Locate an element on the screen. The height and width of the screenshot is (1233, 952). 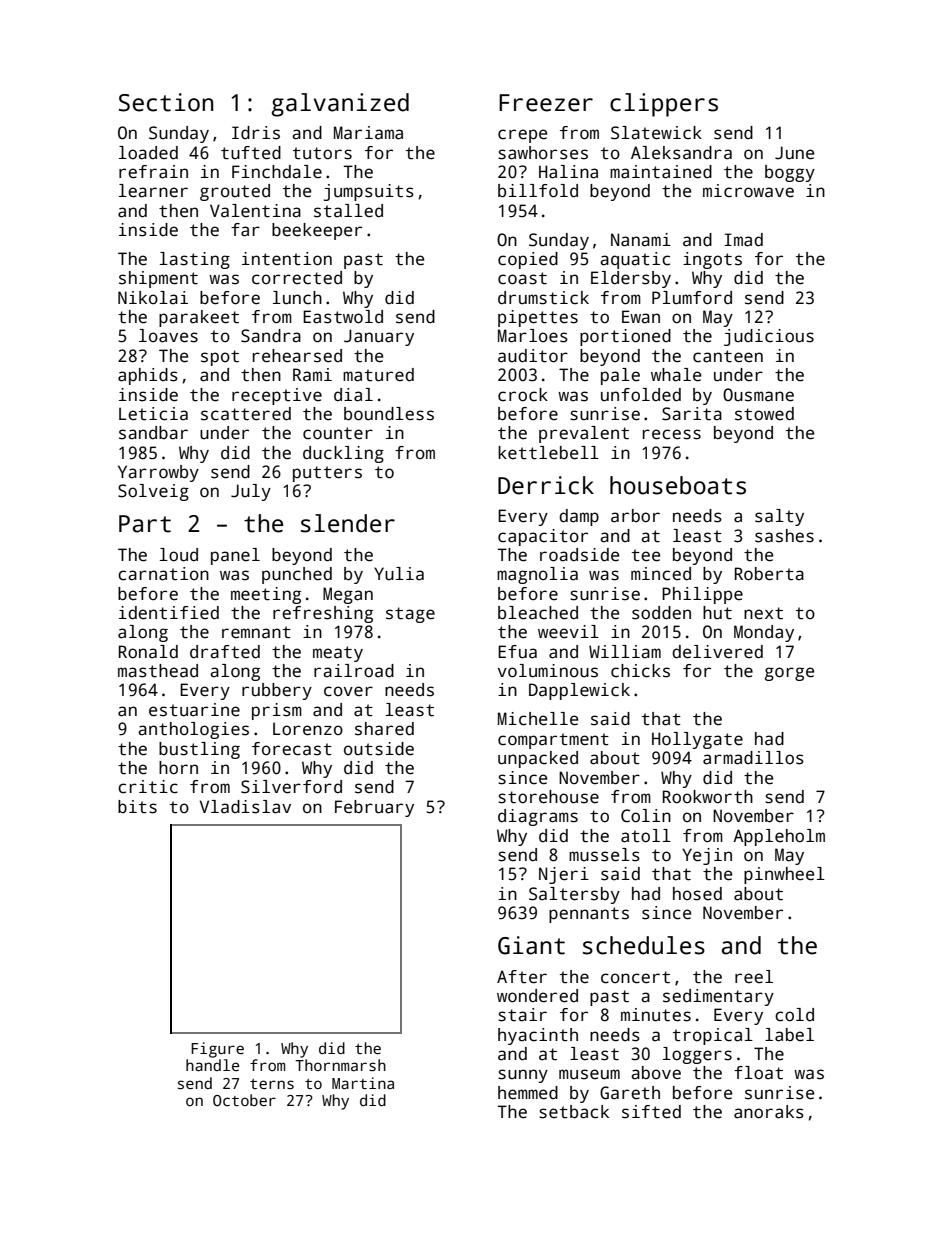
June is located at coordinates (794, 153).
